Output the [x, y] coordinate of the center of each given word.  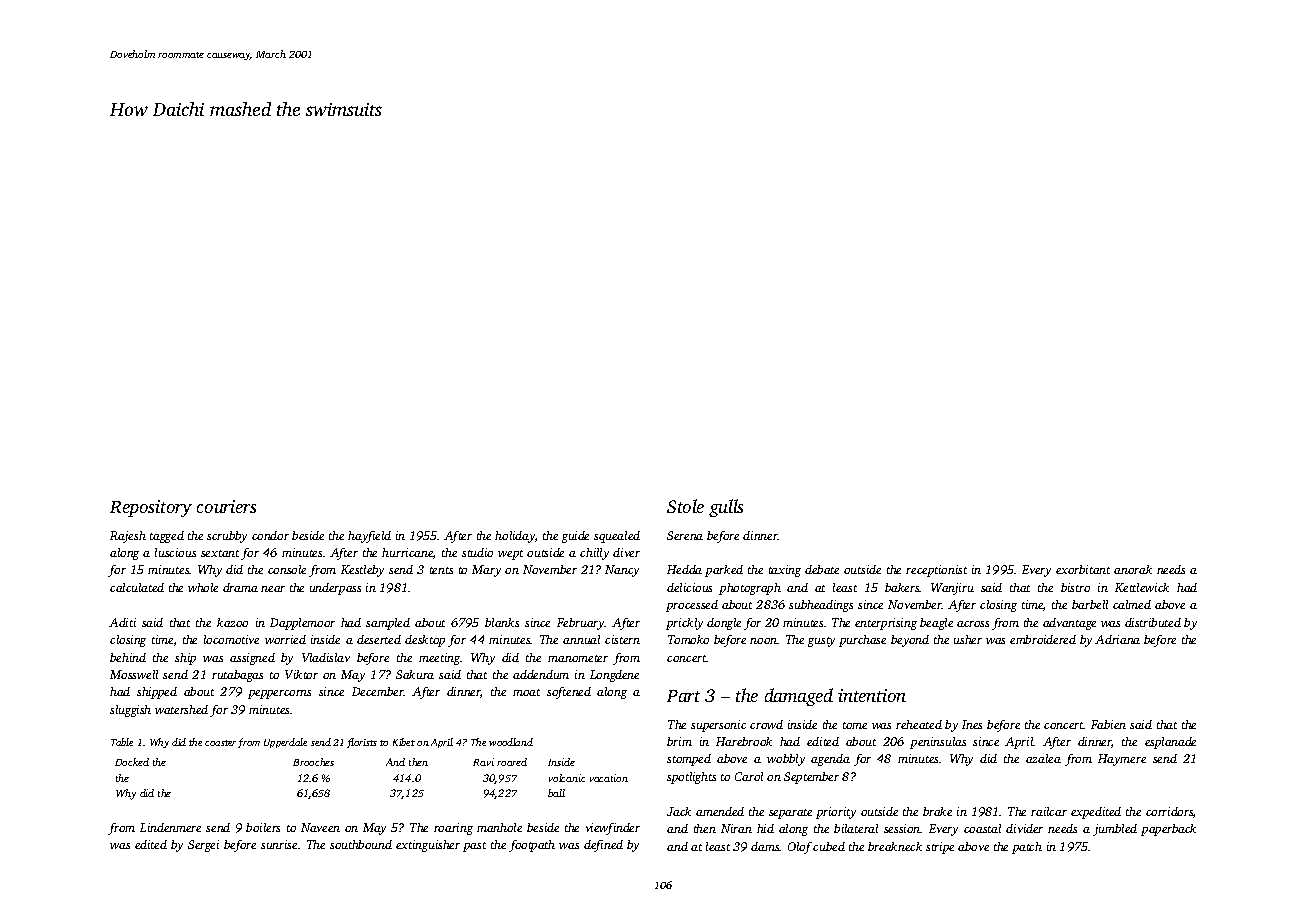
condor [270, 535]
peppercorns [279, 694]
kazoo [232, 622]
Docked [132, 762]
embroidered [1043, 639]
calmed [1132, 604]
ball [556, 793]
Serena [685, 535]
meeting [440, 659]
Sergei [203, 846]
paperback [1168, 830]
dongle [724, 624]
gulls [726, 508]
